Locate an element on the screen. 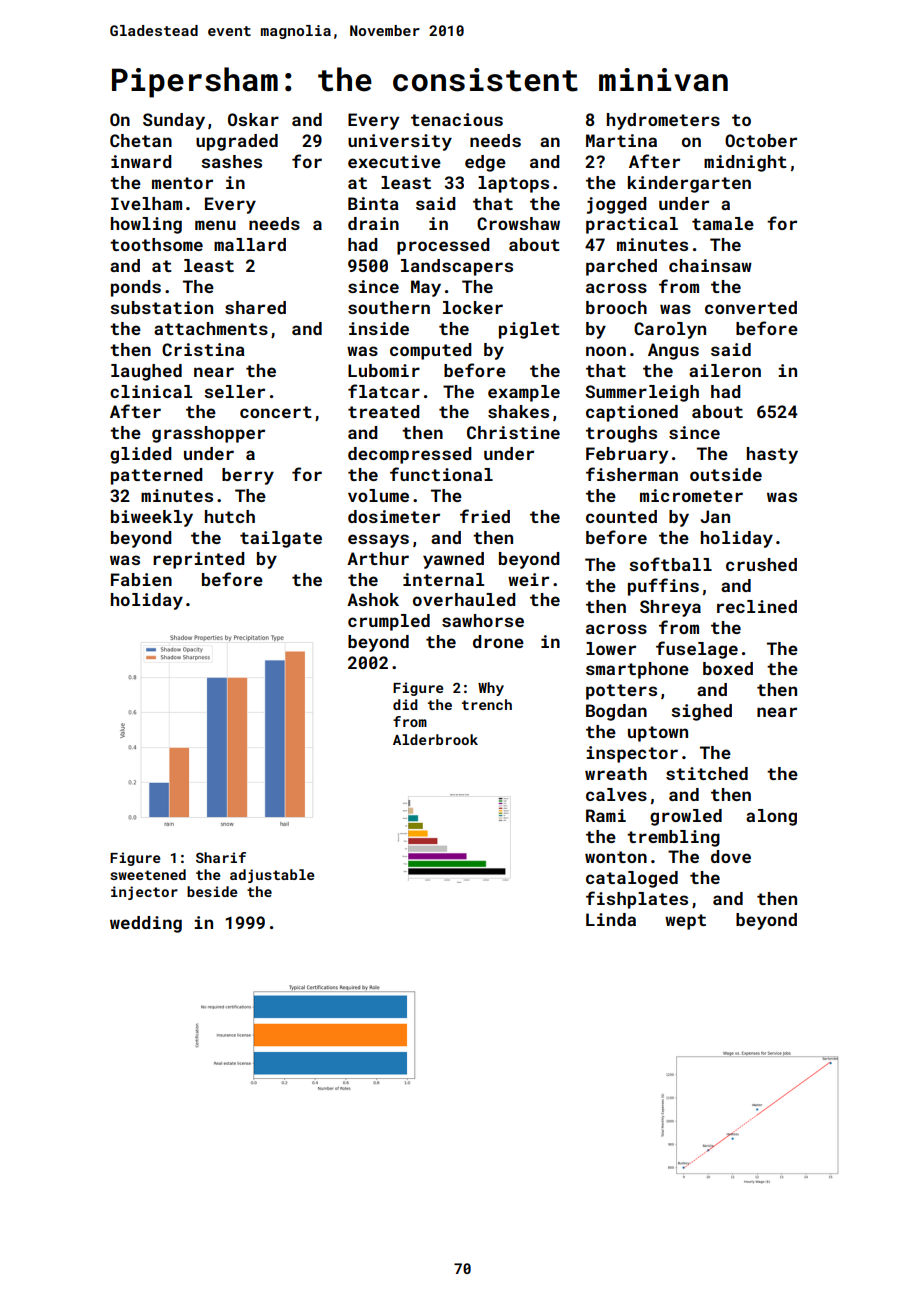 The height and width of the screenshot is (1316, 908). beside is located at coordinates (212, 891).
